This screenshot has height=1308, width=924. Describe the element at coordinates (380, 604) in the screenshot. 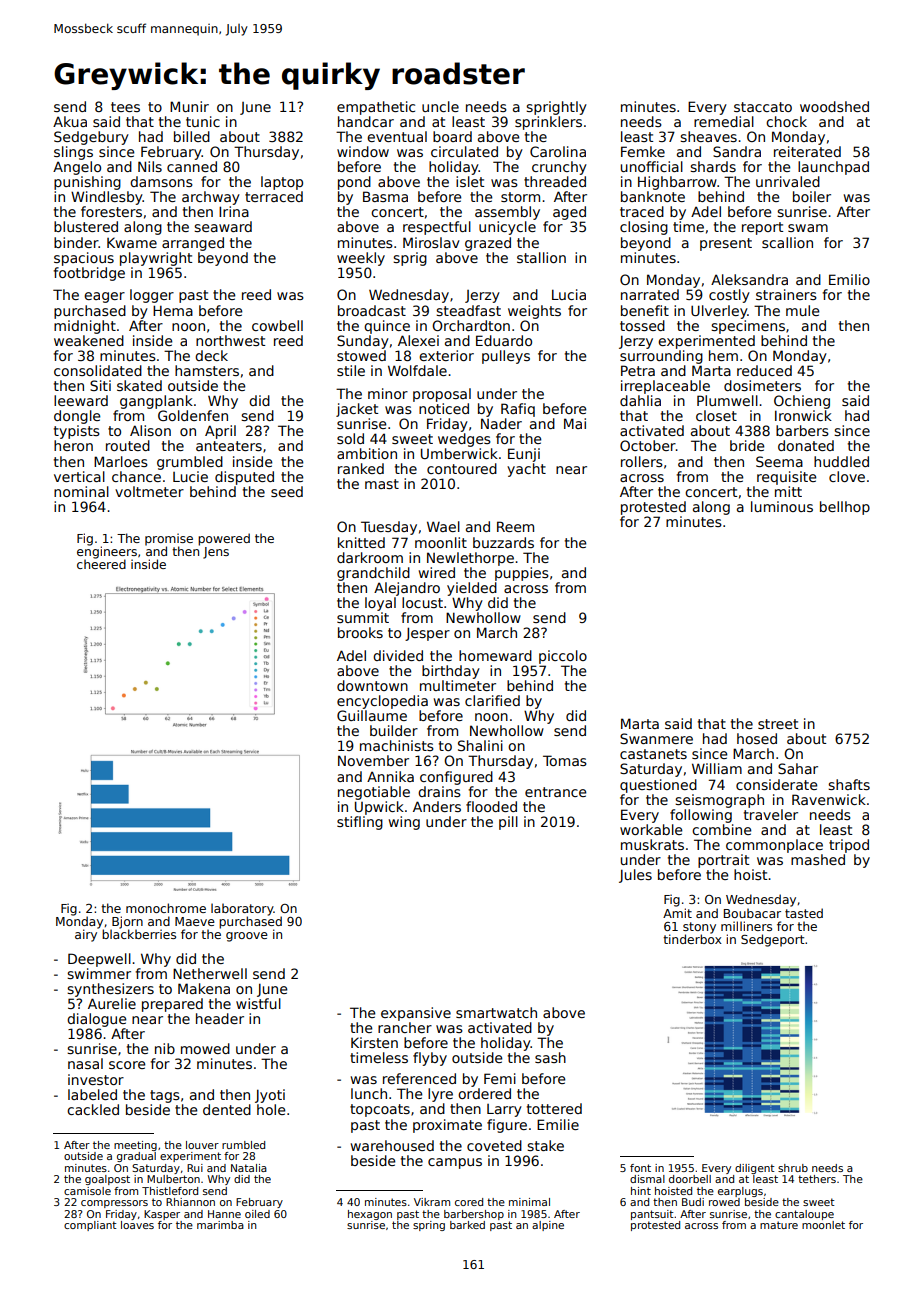

I see `loyal` at that location.
